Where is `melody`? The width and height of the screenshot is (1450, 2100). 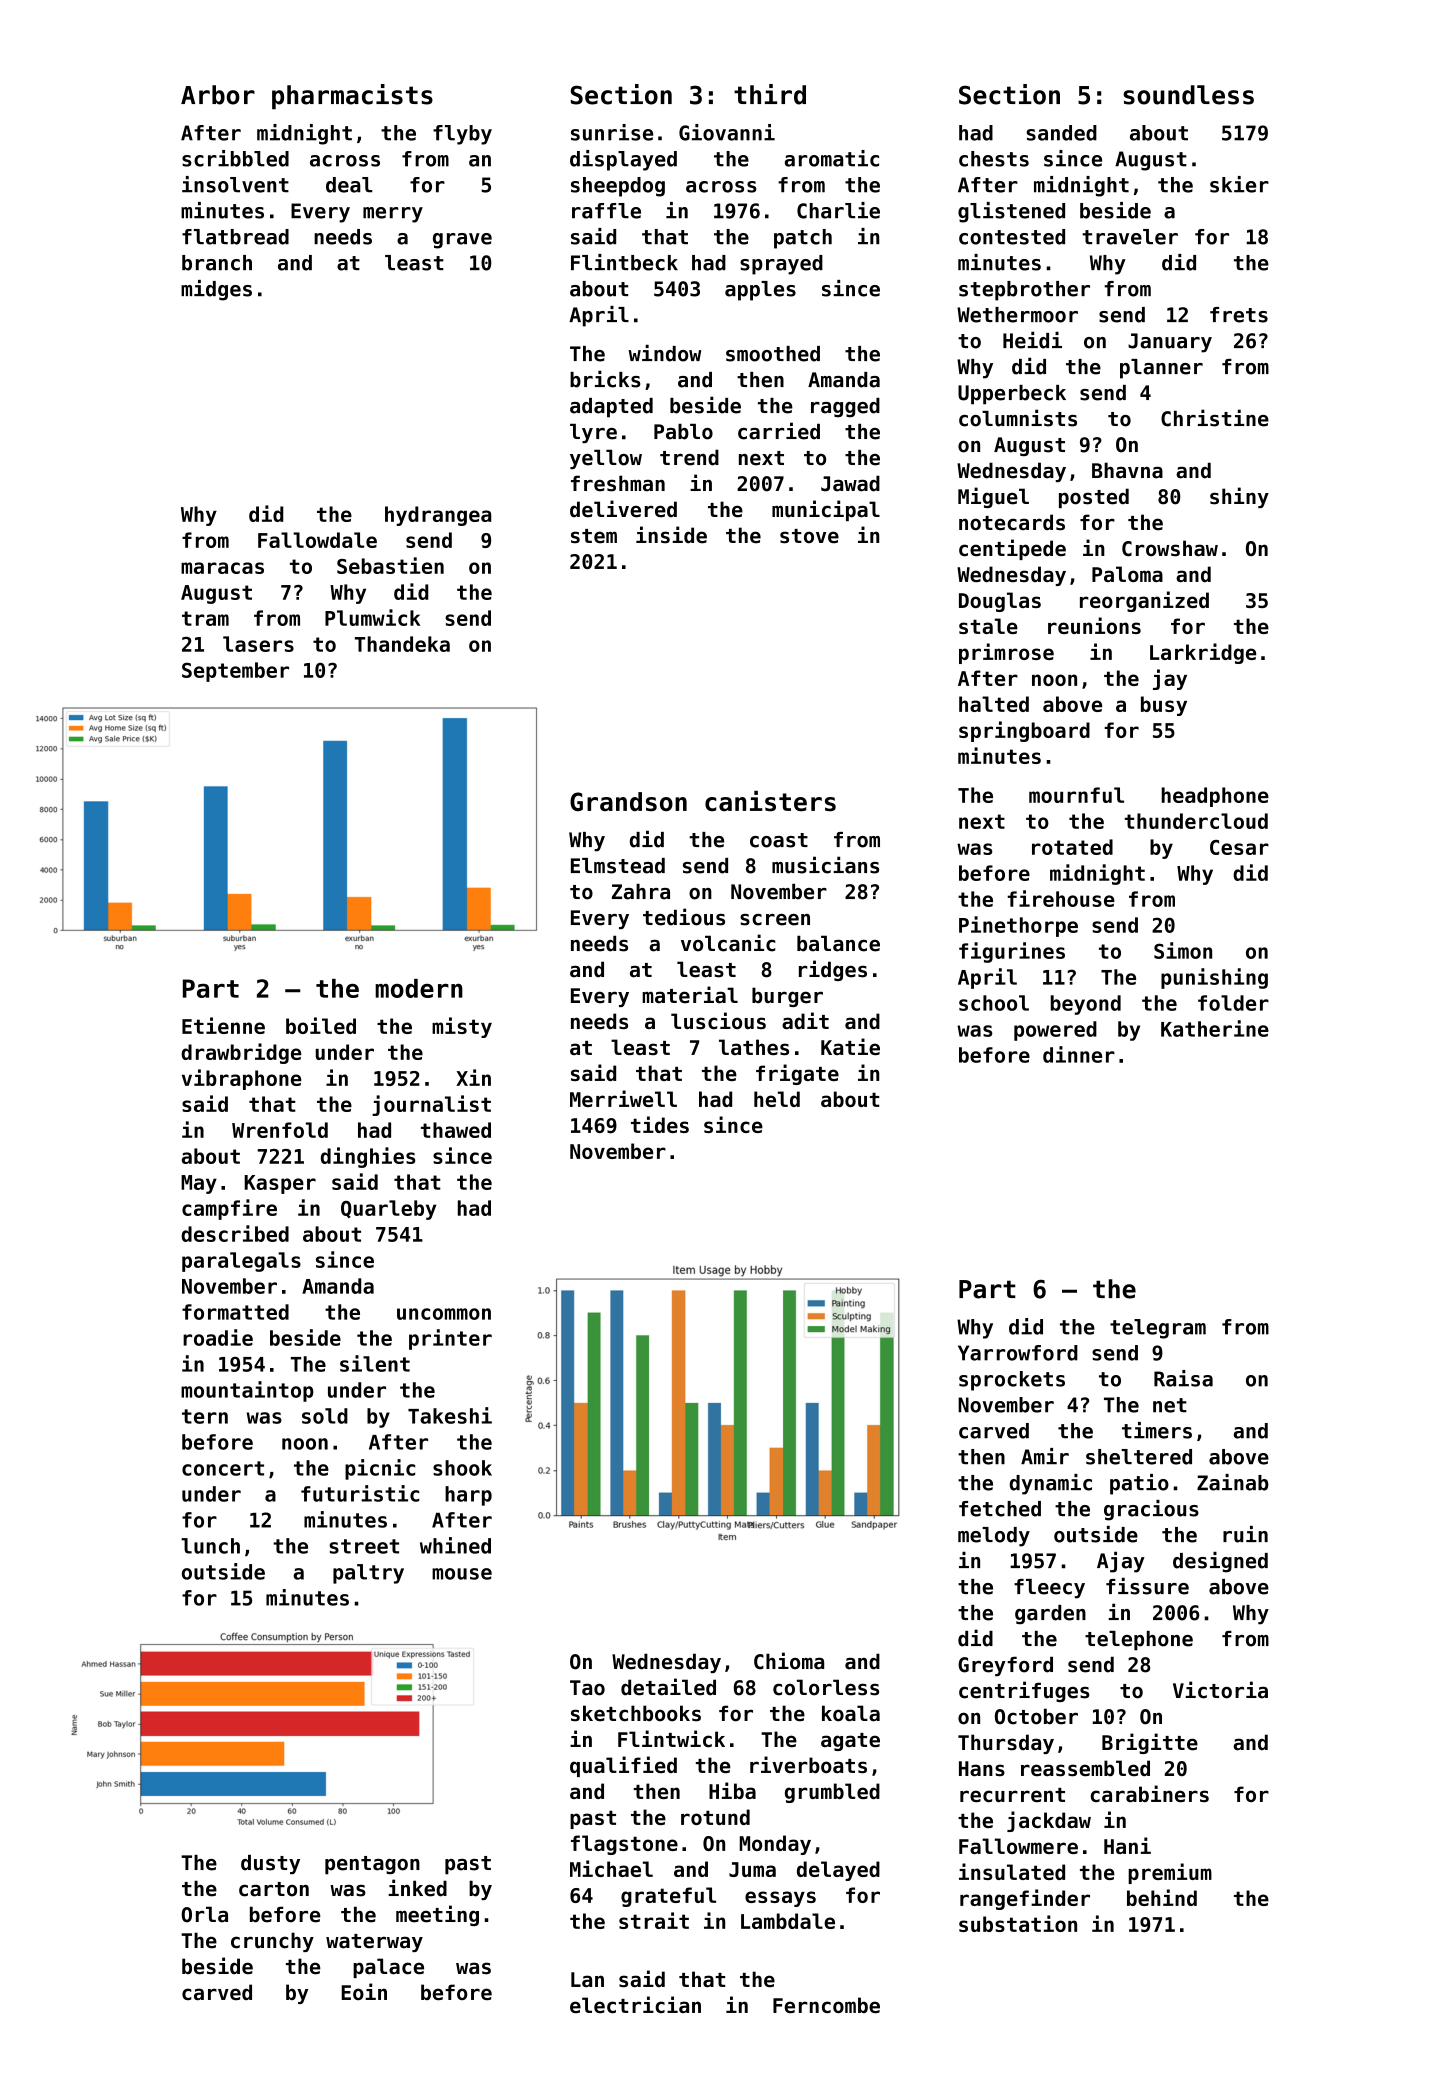 melody is located at coordinates (994, 1537).
